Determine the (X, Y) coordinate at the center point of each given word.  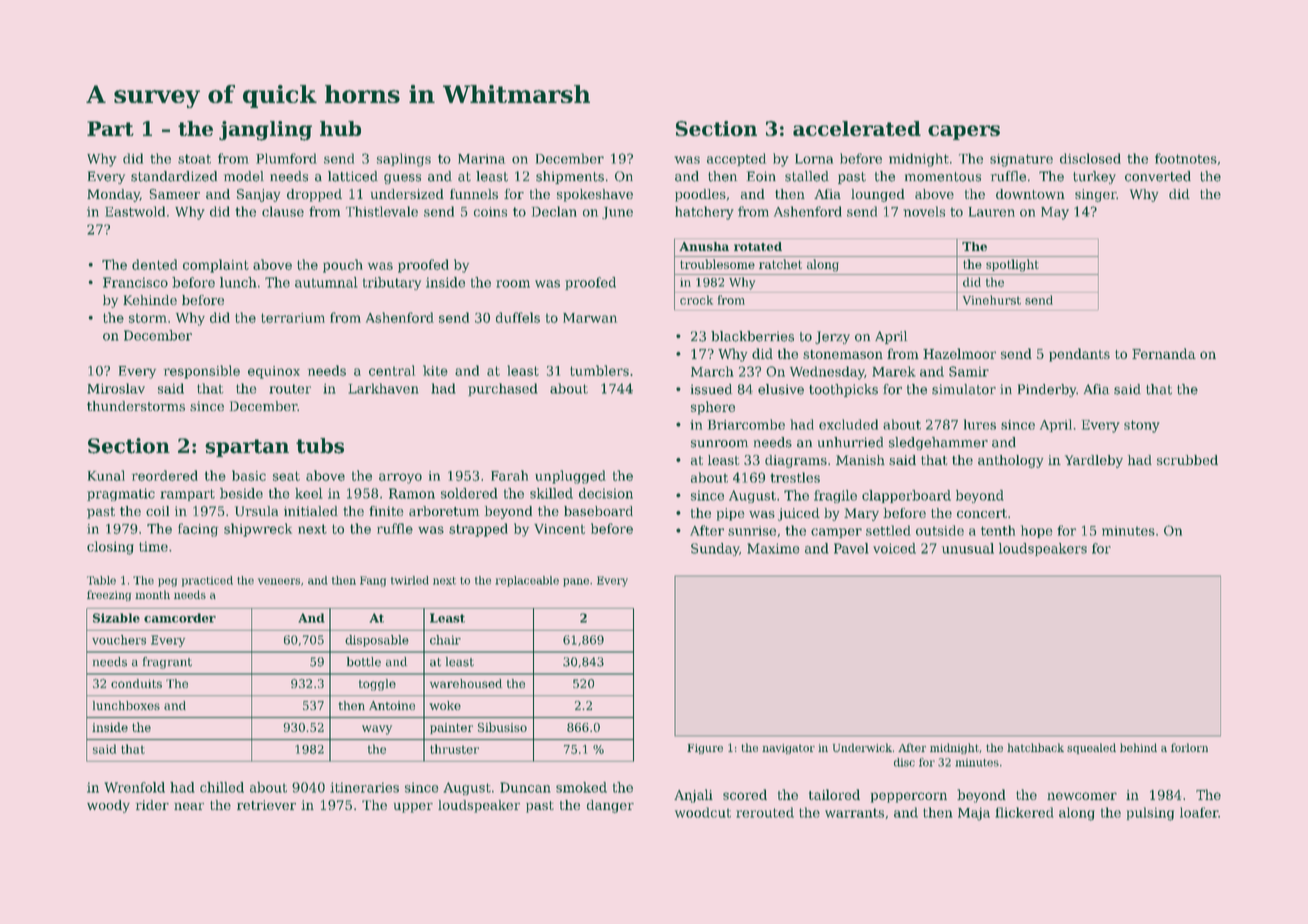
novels (924, 211)
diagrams (796, 461)
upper (413, 808)
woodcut (703, 812)
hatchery (704, 213)
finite (386, 511)
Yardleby (1094, 461)
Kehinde (150, 300)
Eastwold (135, 211)
